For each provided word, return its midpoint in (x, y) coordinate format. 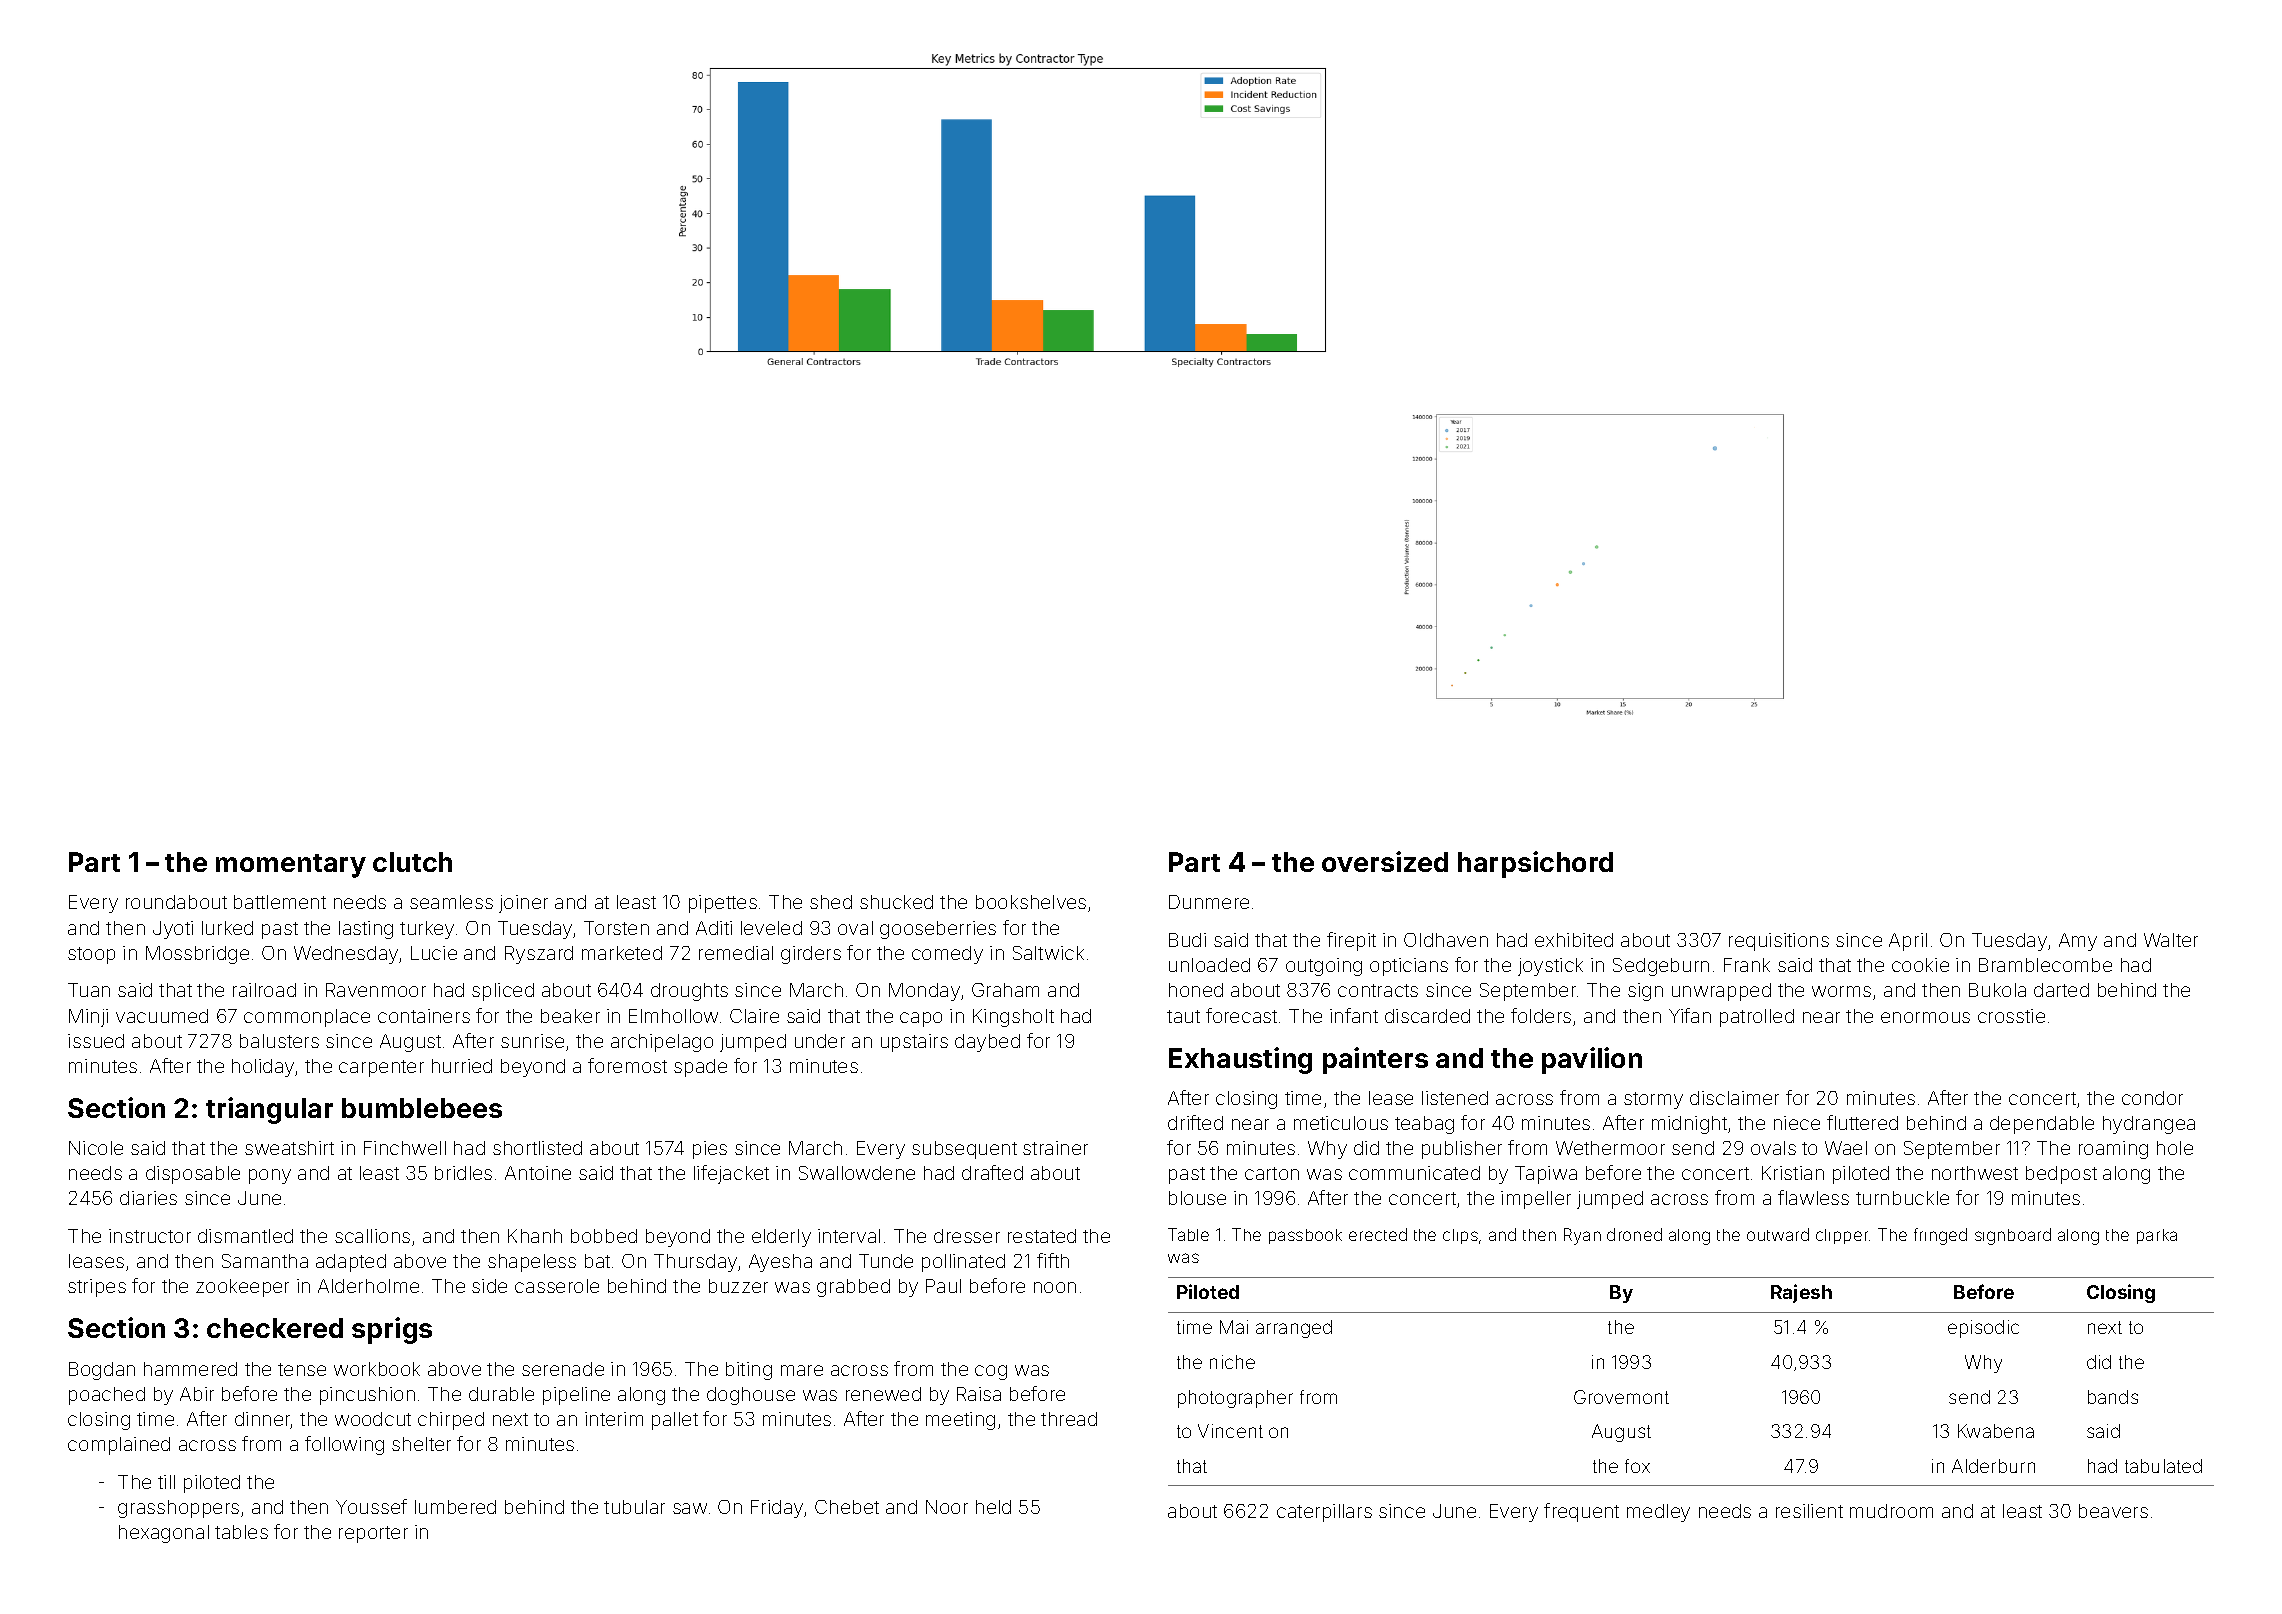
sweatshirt (289, 1148)
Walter (2171, 940)
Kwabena (1996, 1431)
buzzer (738, 1286)
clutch (412, 862)
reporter (373, 1534)
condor (2152, 1098)
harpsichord (1535, 864)
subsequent (964, 1150)
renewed (883, 1394)
